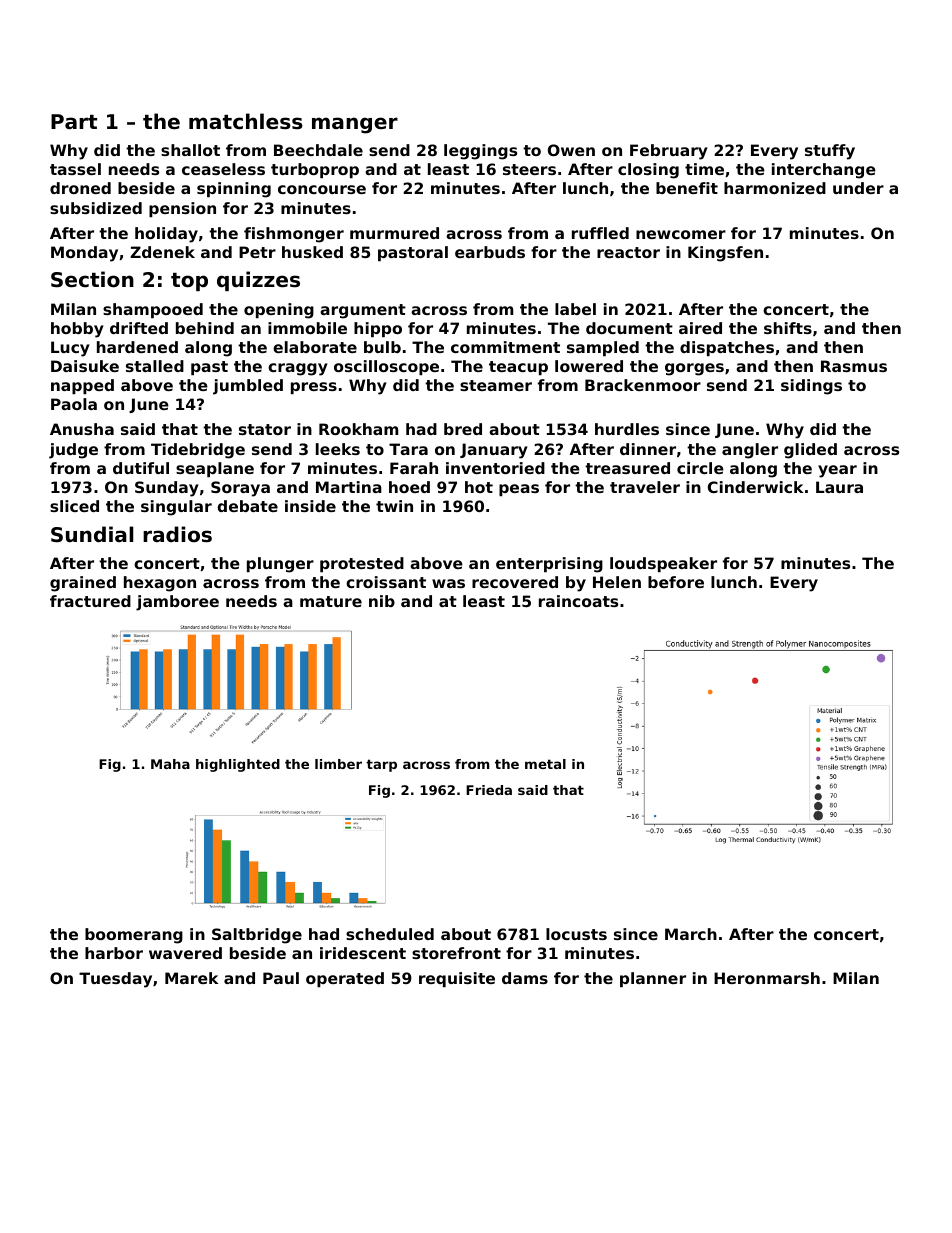 The height and width of the screenshot is (1233, 952). What do you see at coordinates (545, 764) in the screenshot?
I see `metal` at bounding box center [545, 764].
